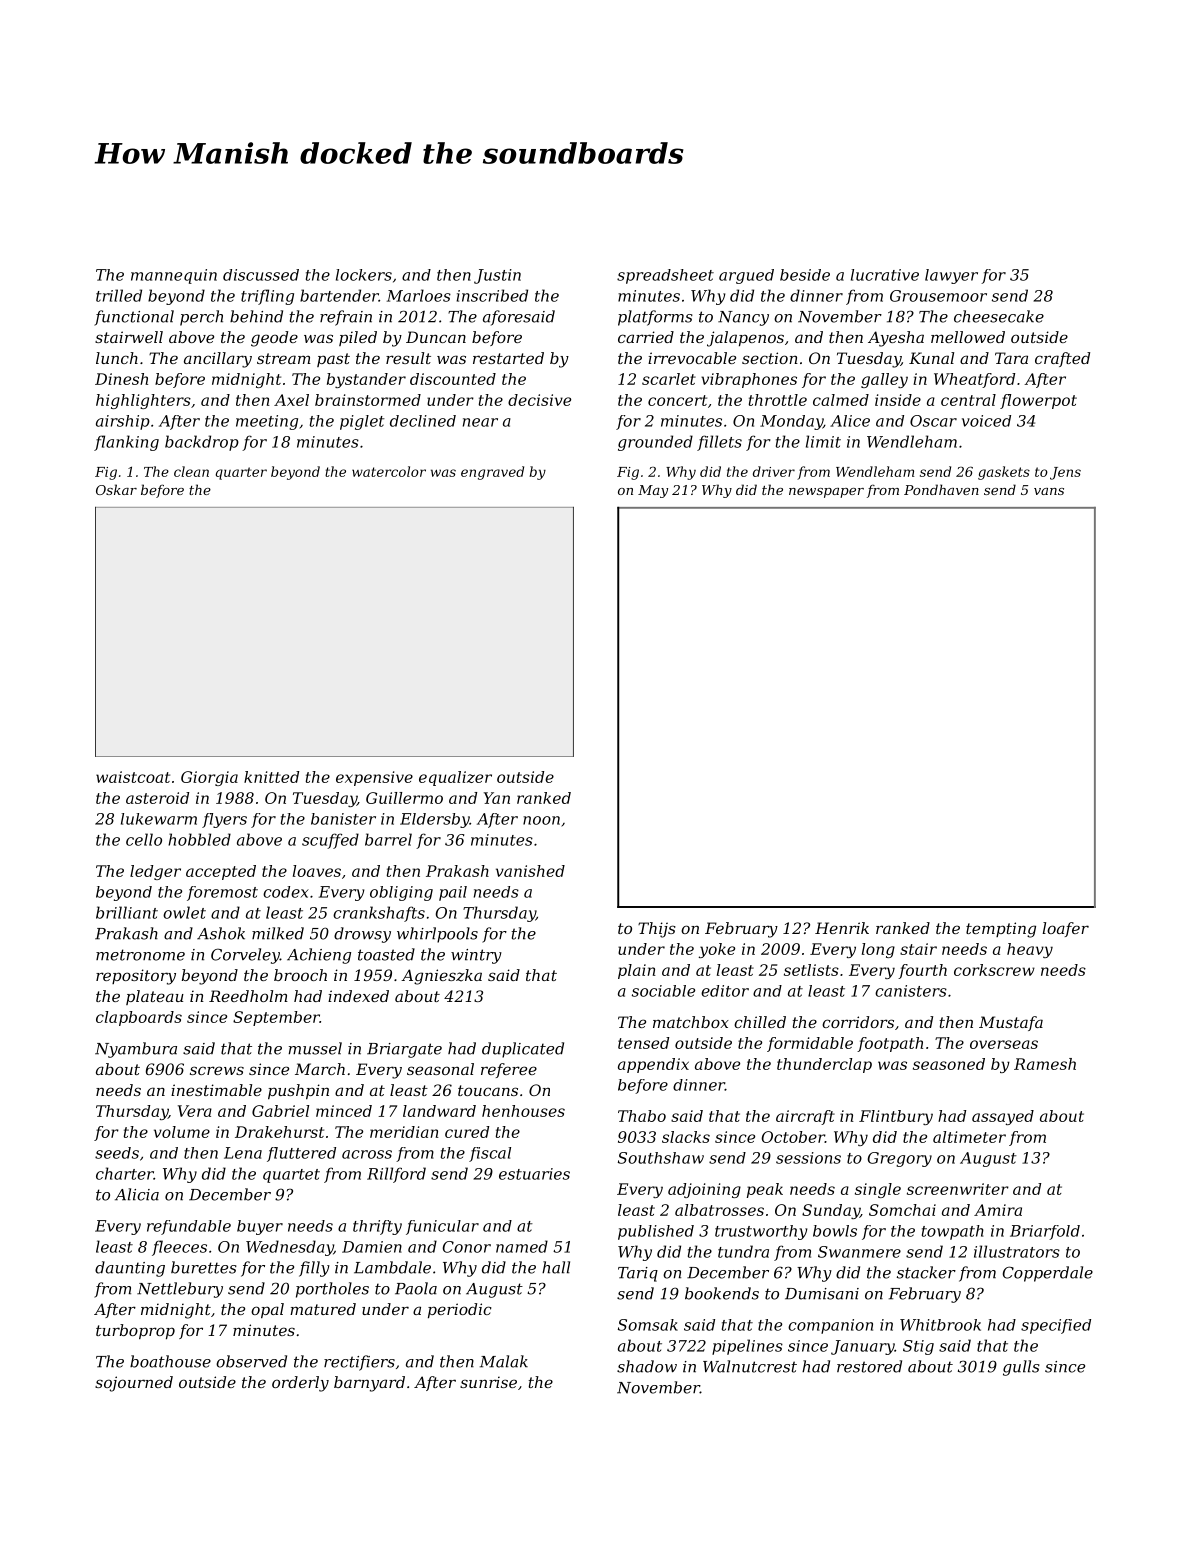 Image resolution: width=1191 pixels, height=1542 pixels. What do you see at coordinates (291, 1176) in the screenshot?
I see `quartet` at bounding box center [291, 1176].
